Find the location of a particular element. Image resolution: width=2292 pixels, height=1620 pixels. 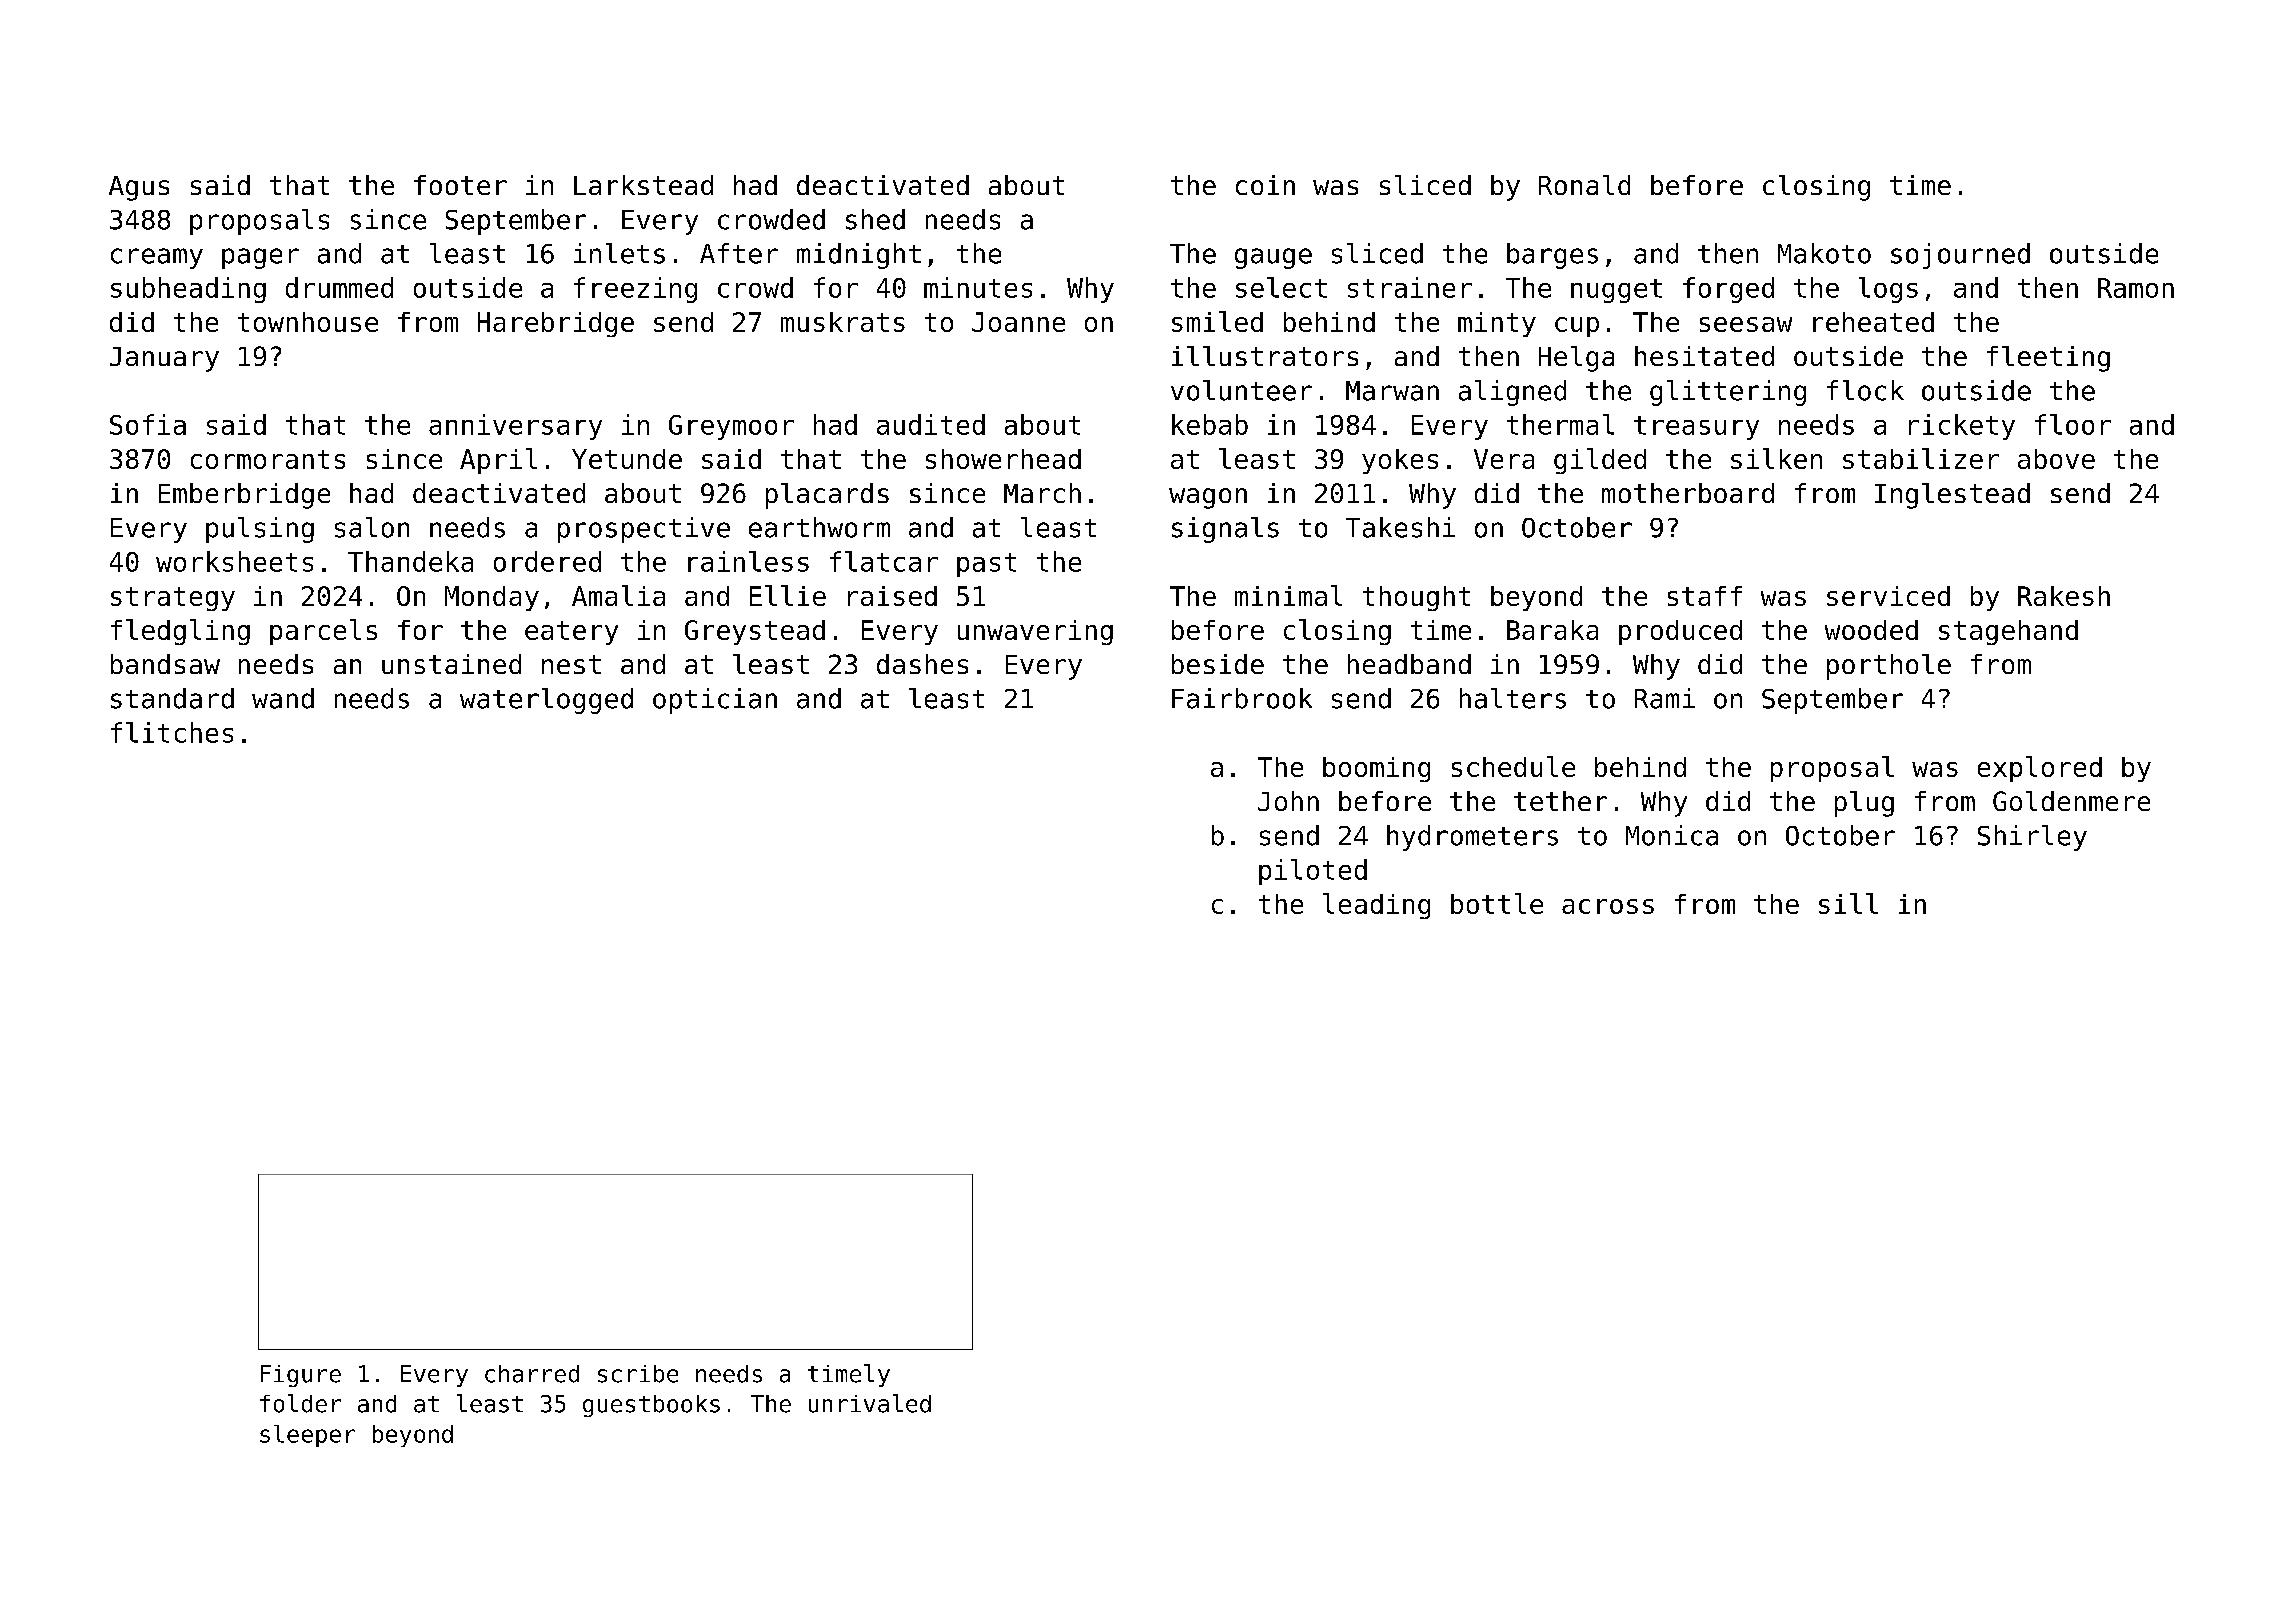

guestbooks is located at coordinates (651, 1406).
